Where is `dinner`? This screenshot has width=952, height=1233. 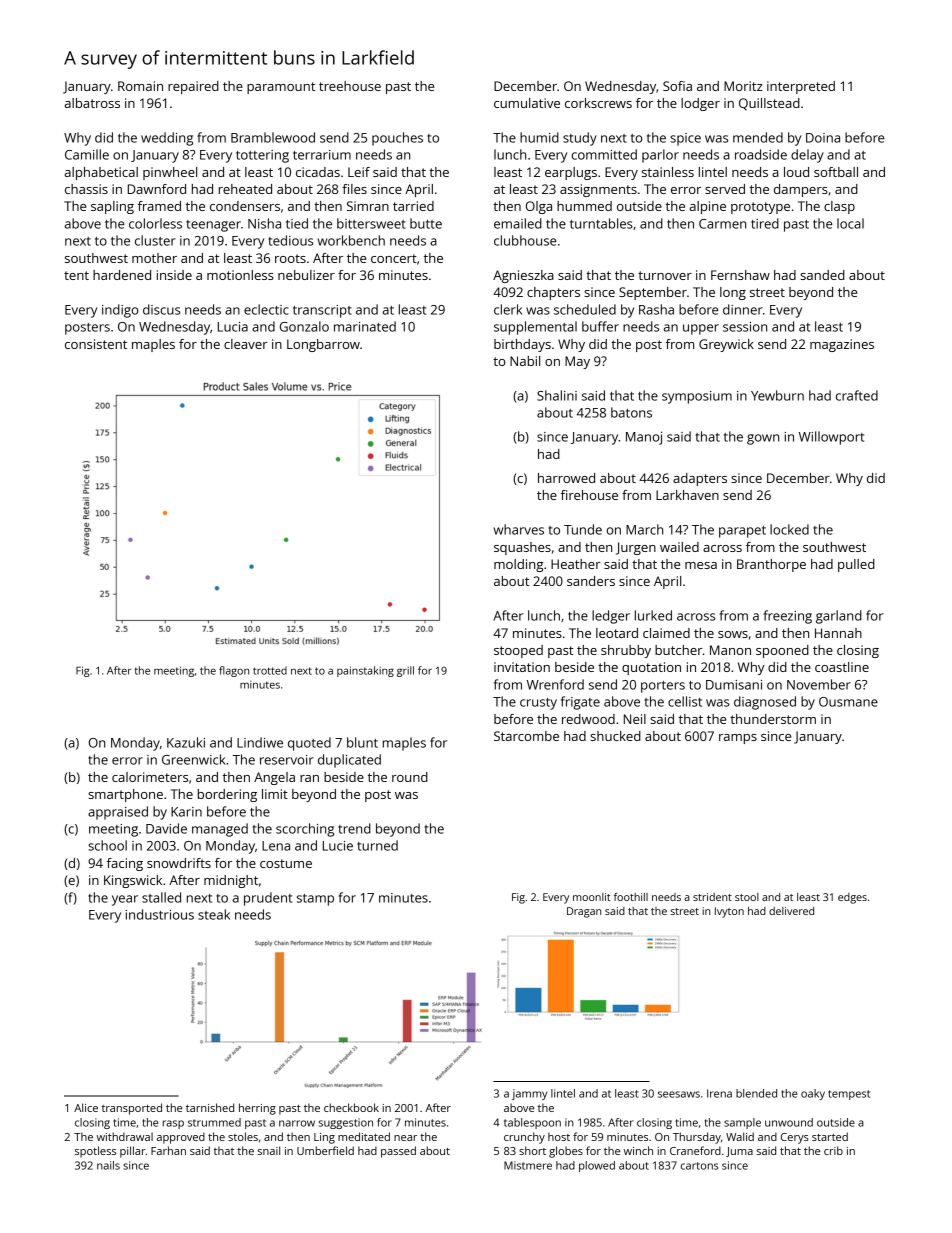 dinner is located at coordinates (743, 309).
